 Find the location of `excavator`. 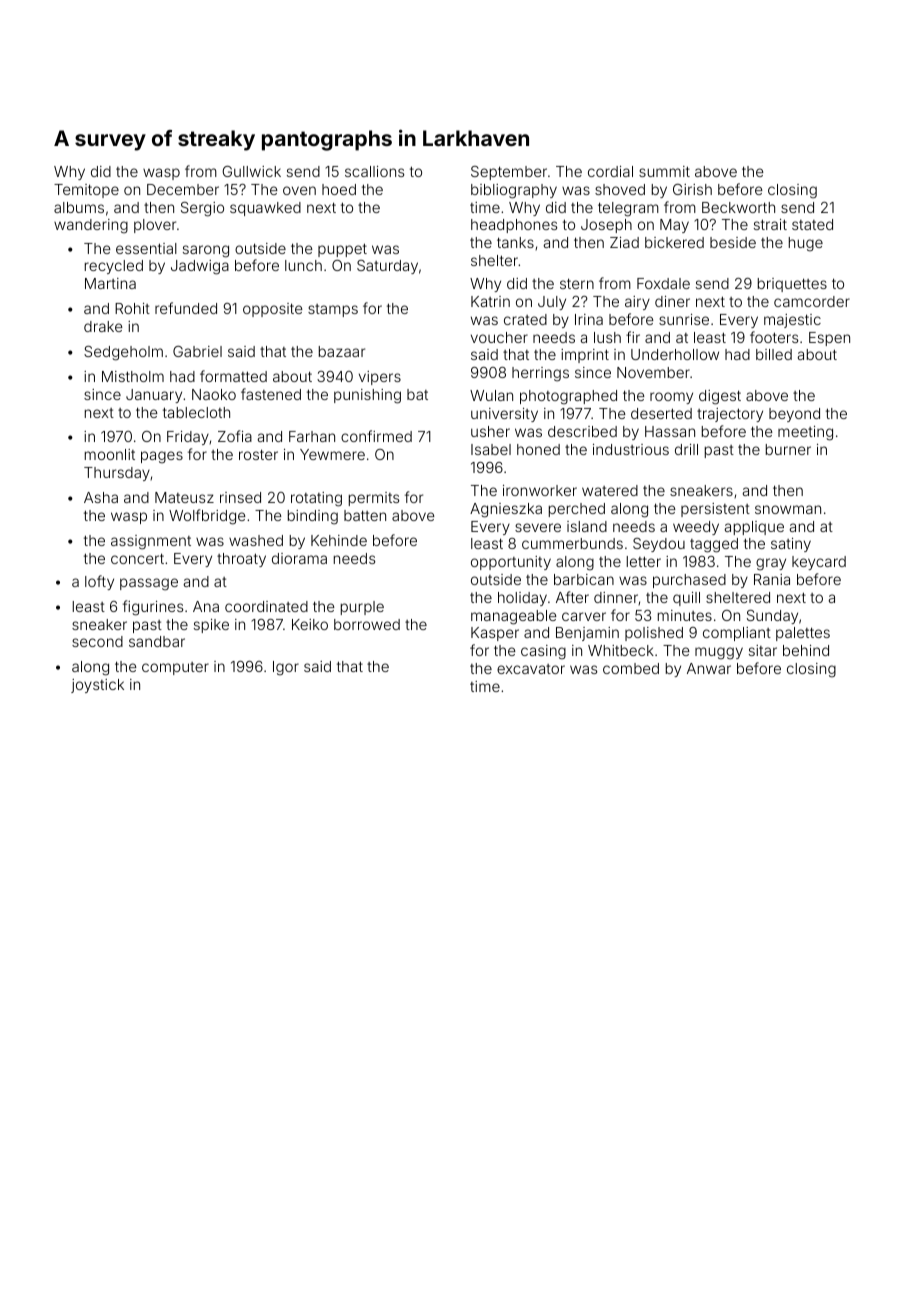

excavator is located at coordinates (531, 669).
